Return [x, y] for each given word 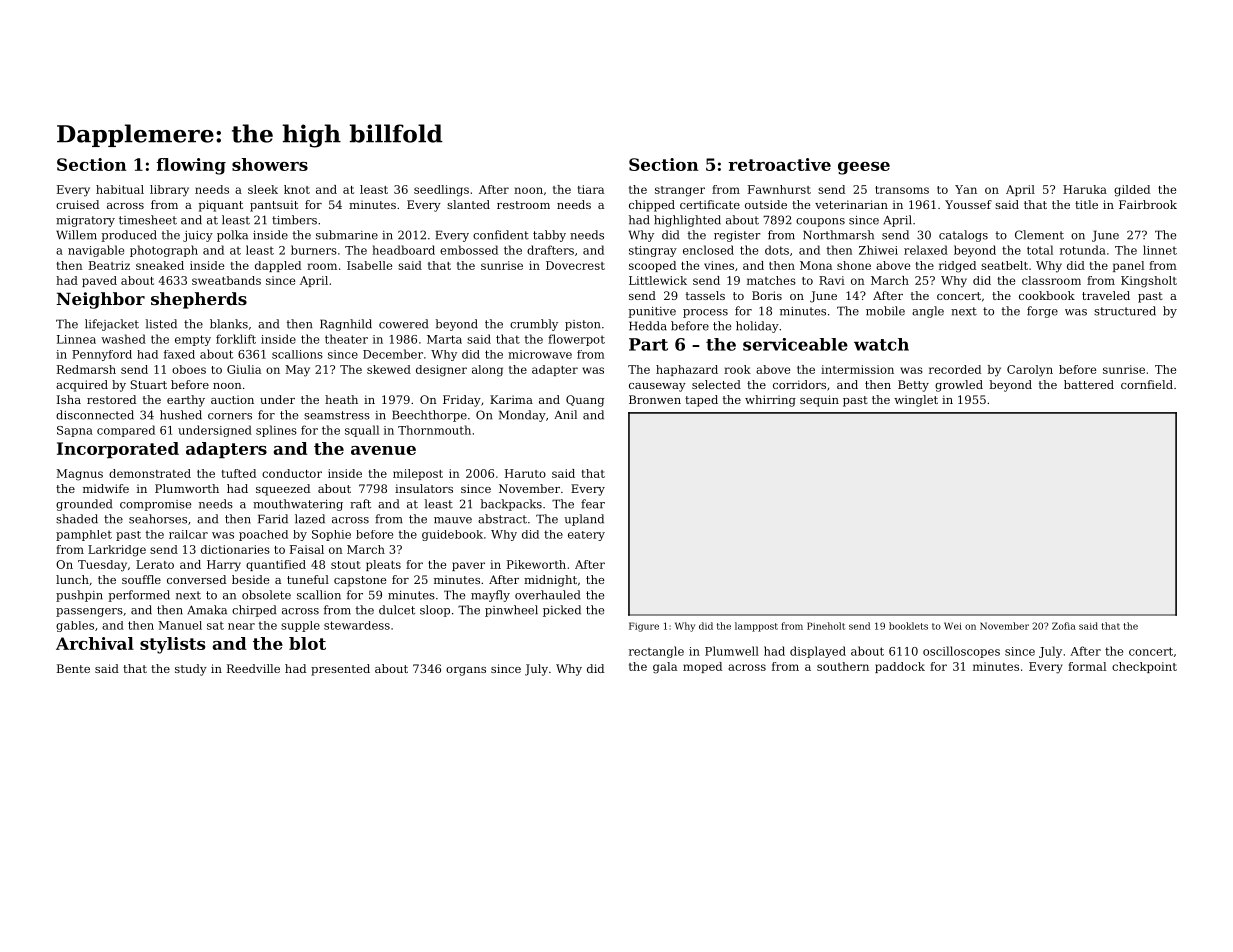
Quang [585, 401]
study [191, 670]
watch [881, 344]
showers [270, 164]
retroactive [779, 164]
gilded [1132, 191]
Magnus [79, 475]
